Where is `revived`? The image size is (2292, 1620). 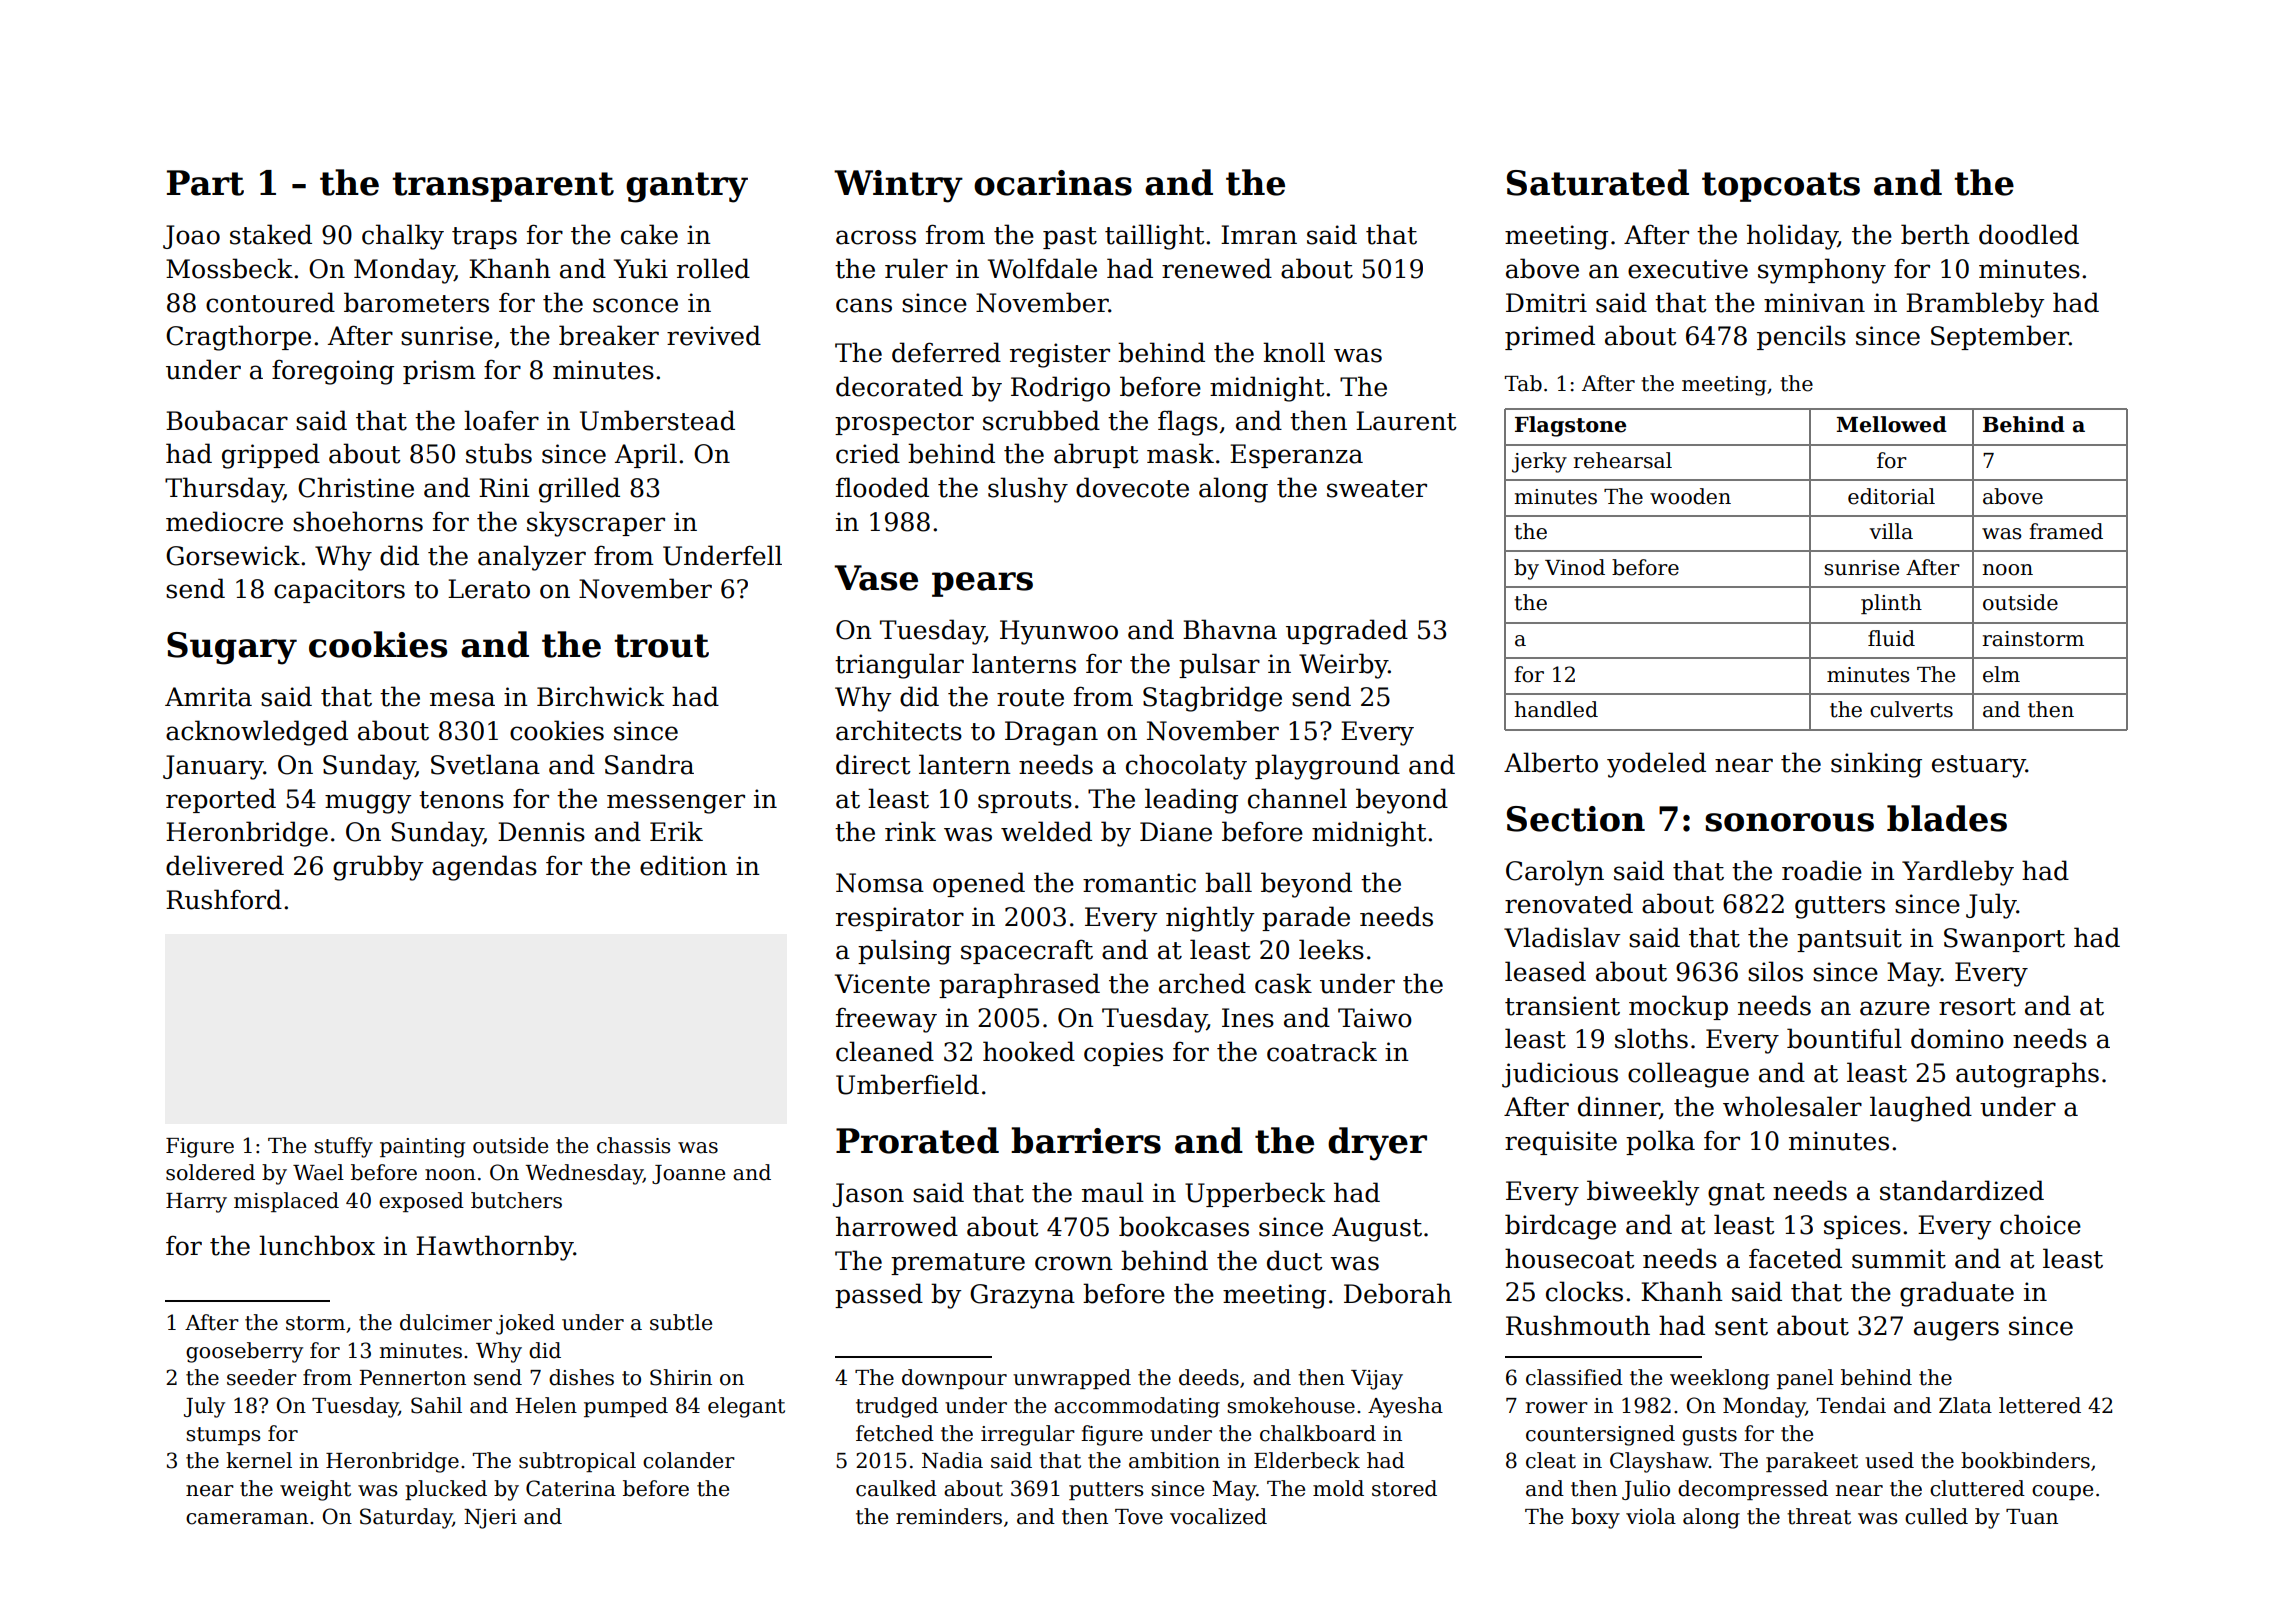
revived is located at coordinates (714, 335).
